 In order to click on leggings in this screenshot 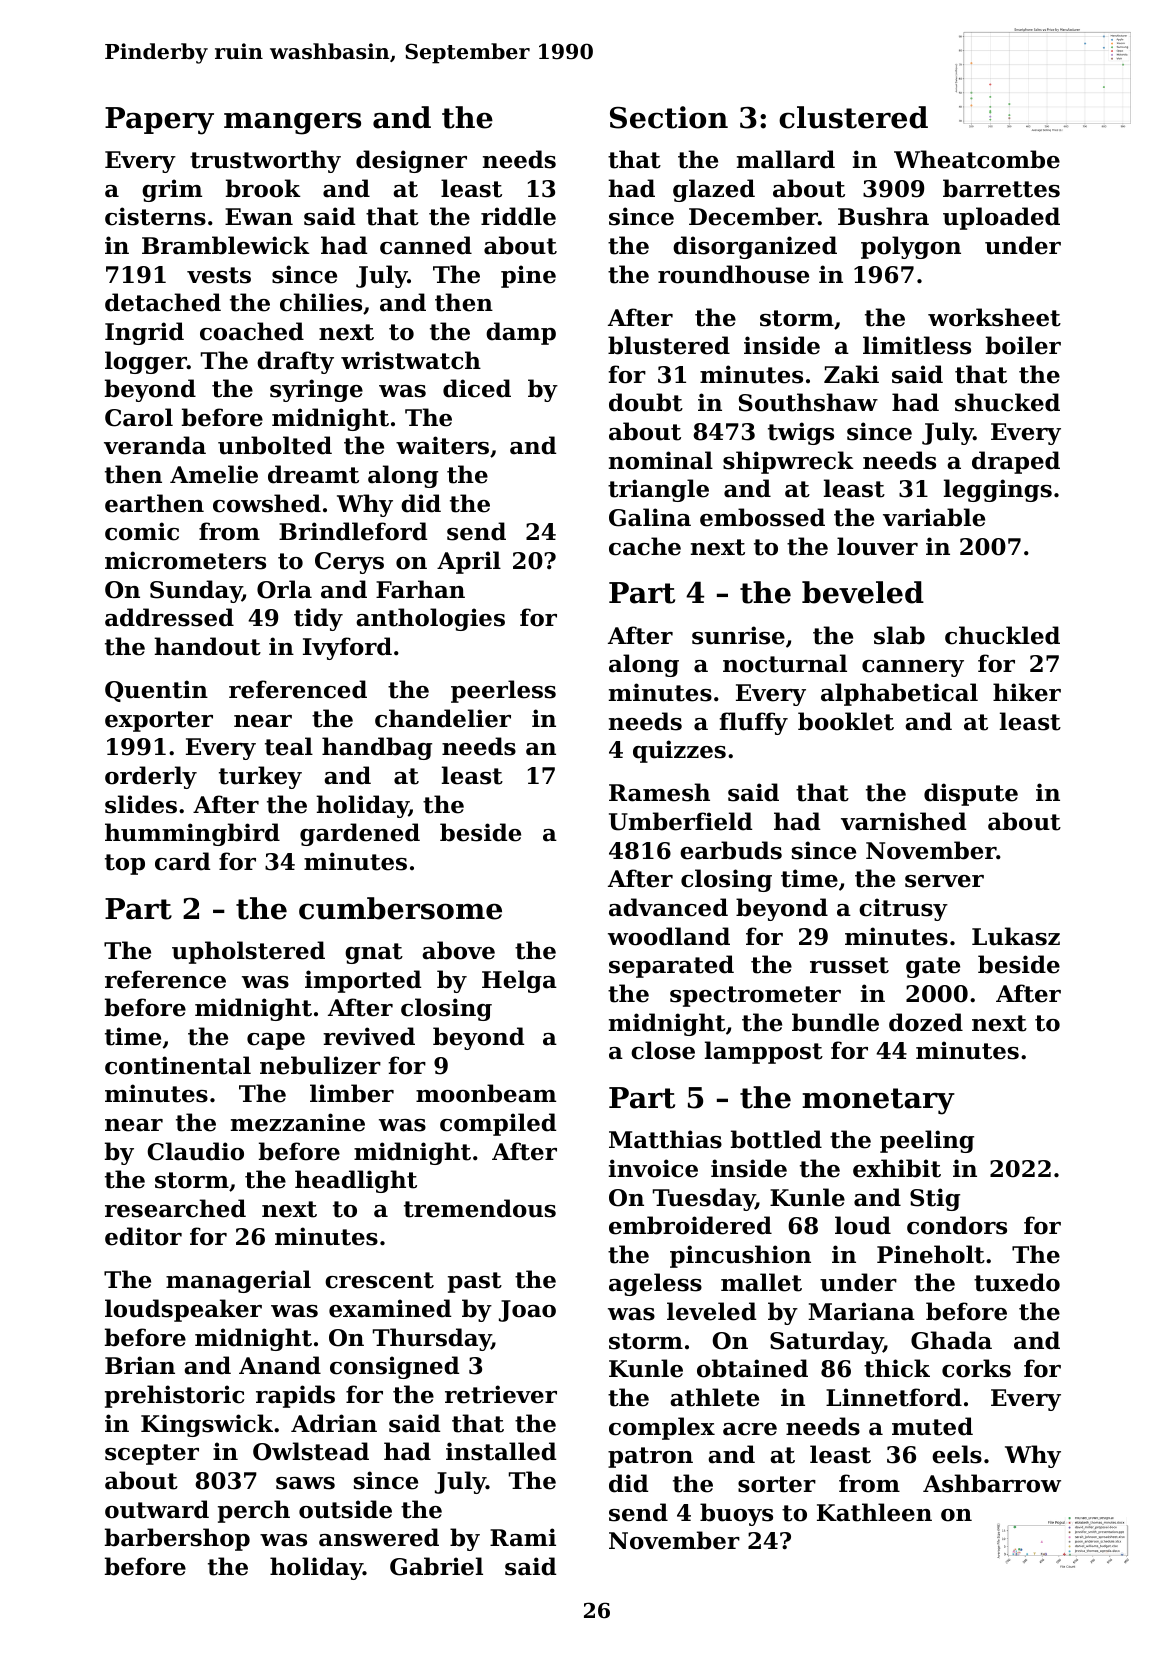, I will do `click(998, 490)`.
